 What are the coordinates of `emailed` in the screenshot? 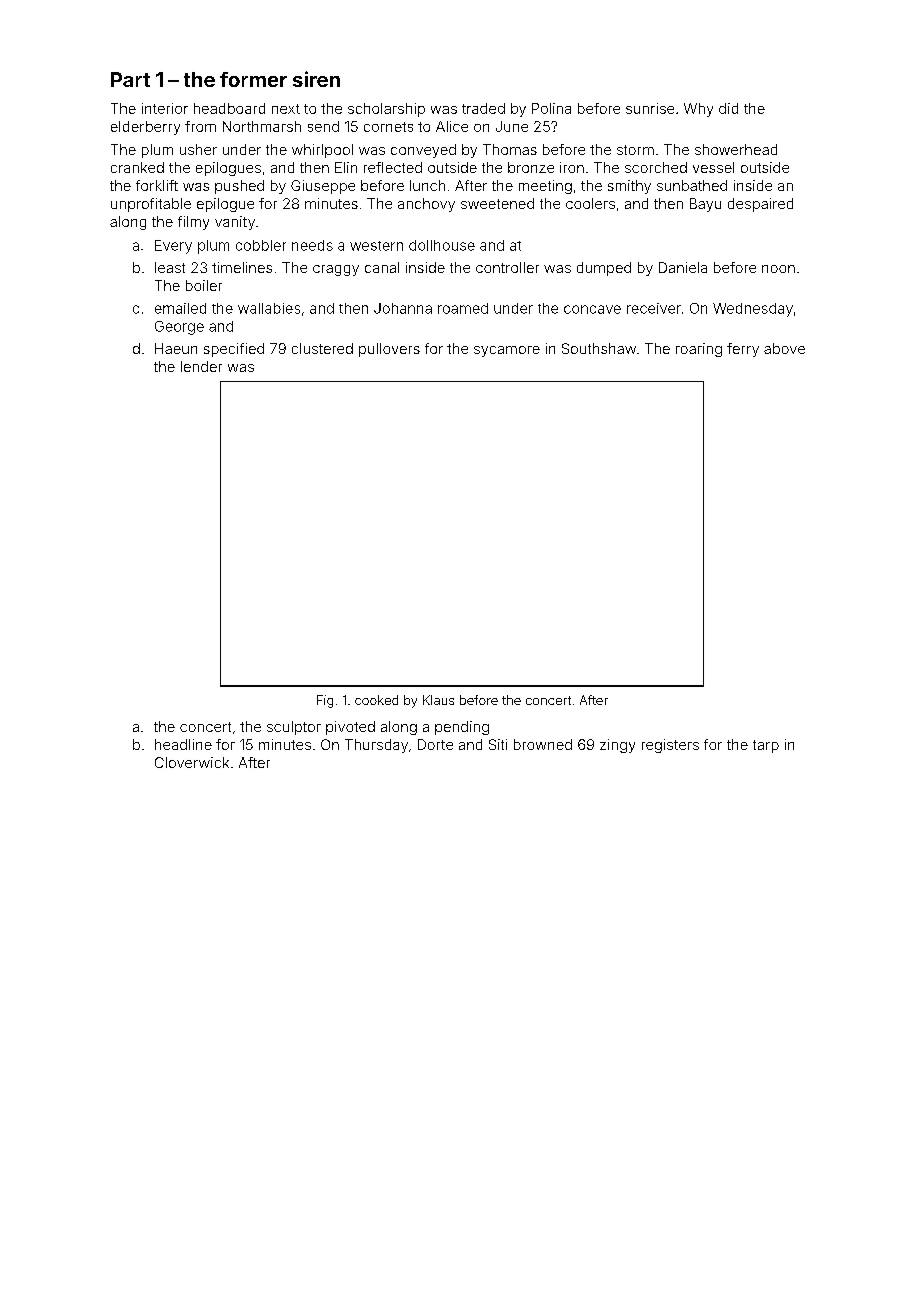 It's located at (180, 308).
